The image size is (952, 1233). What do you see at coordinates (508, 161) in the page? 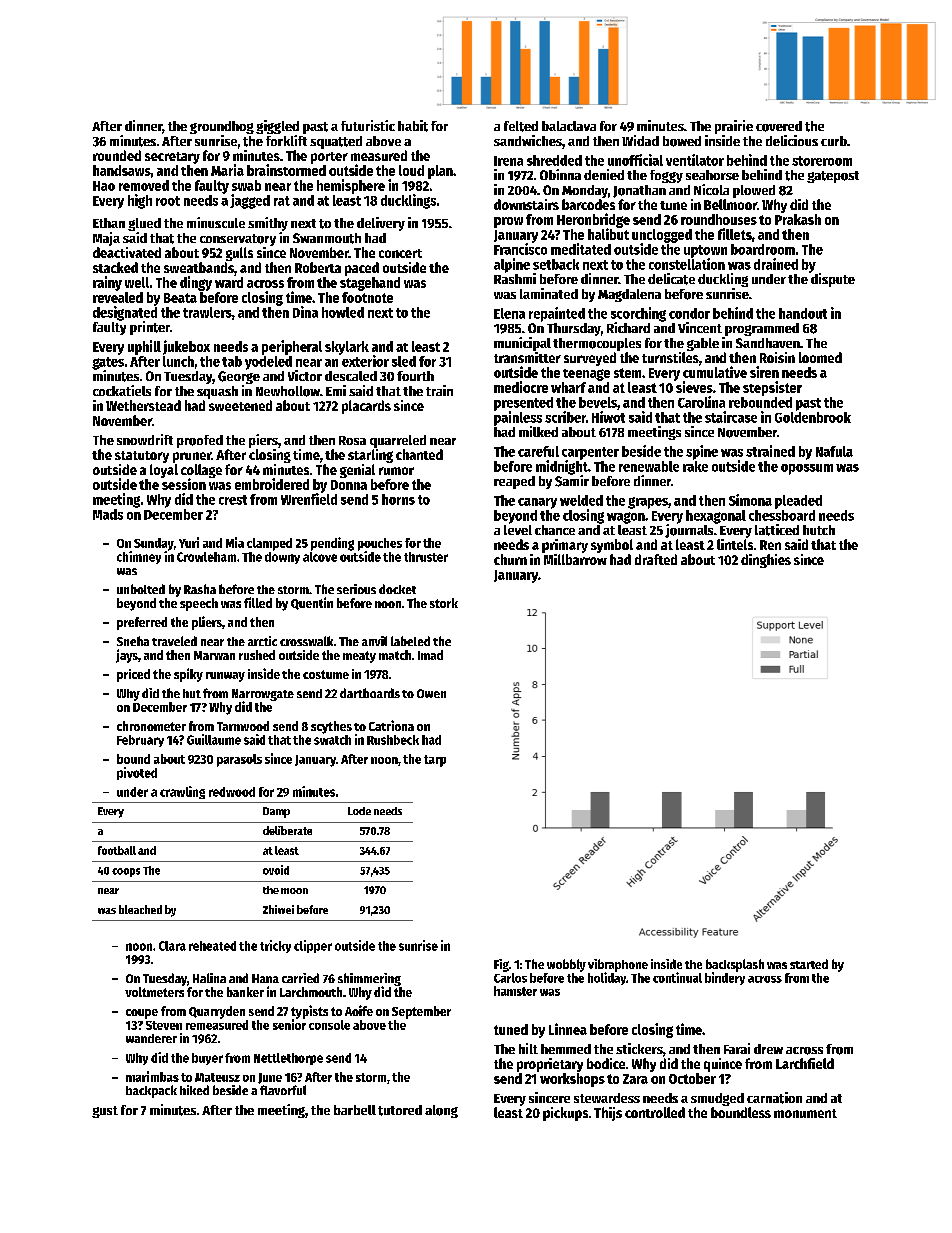
I see `Irena` at bounding box center [508, 161].
